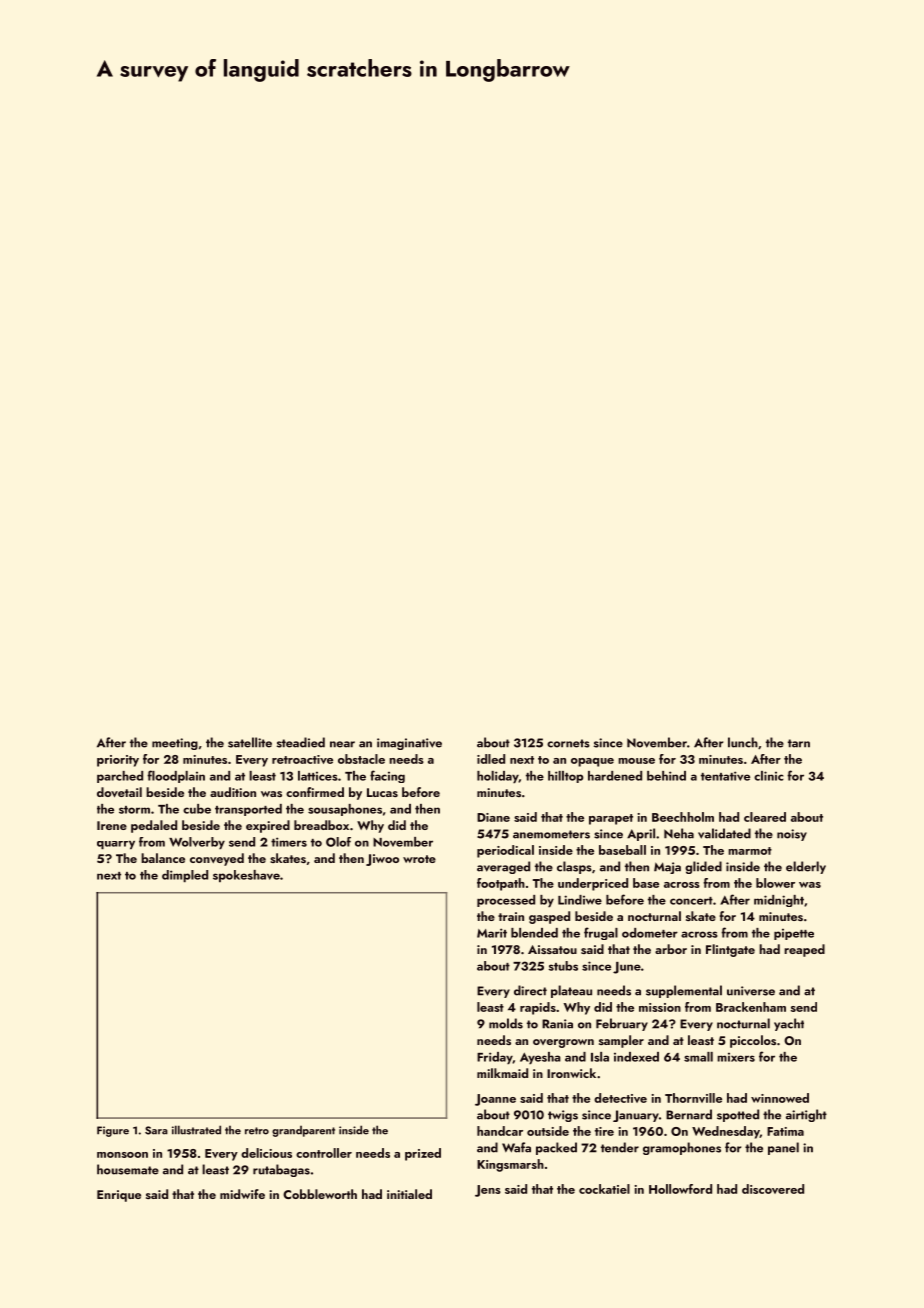 This page has height=1308, width=924. What do you see at coordinates (175, 744) in the page?
I see `meeting` at bounding box center [175, 744].
